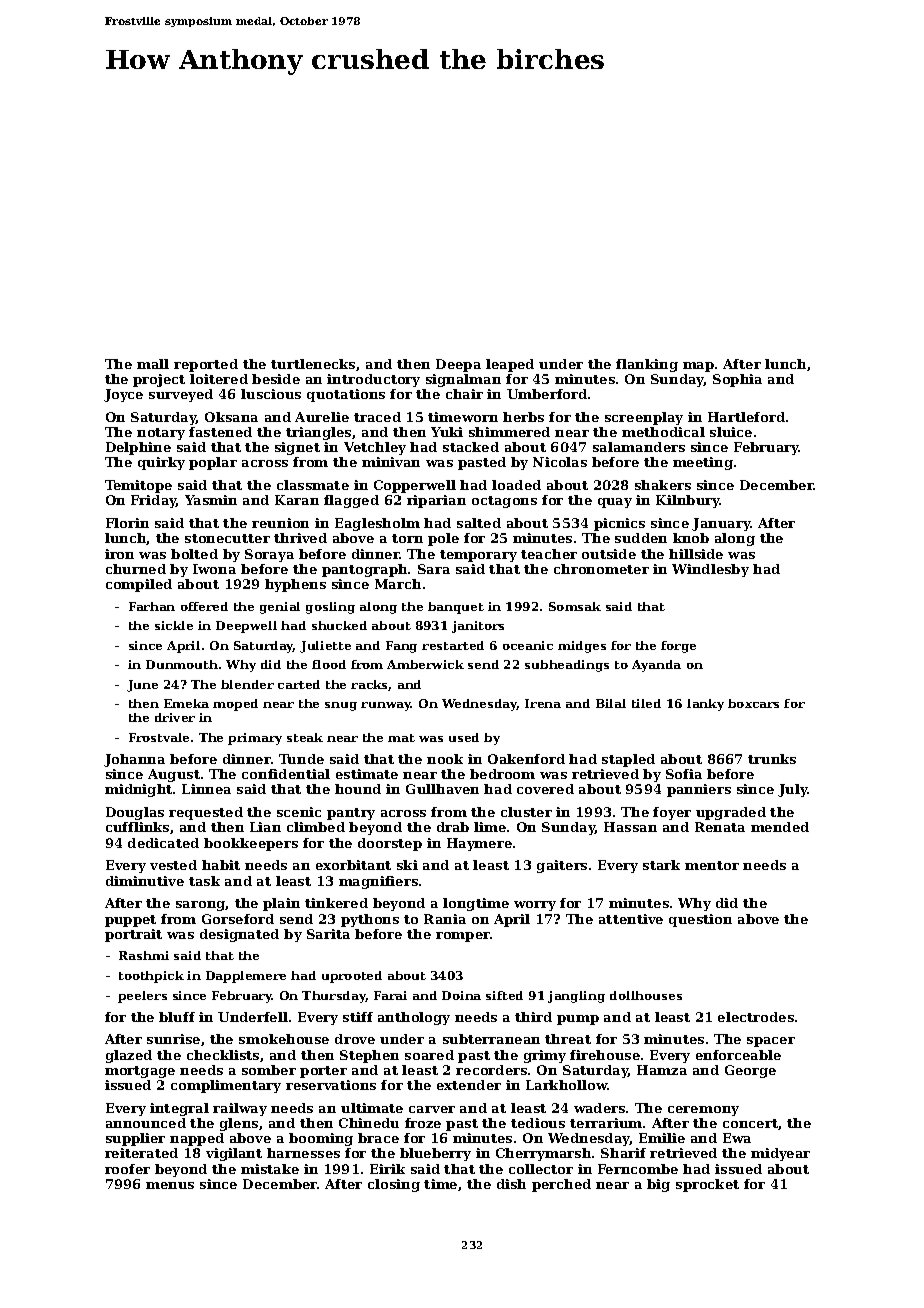 This screenshot has width=924, height=1308. Describe the element at coordinates (280, 608) in the screenshot. I see `genial` at that location.
